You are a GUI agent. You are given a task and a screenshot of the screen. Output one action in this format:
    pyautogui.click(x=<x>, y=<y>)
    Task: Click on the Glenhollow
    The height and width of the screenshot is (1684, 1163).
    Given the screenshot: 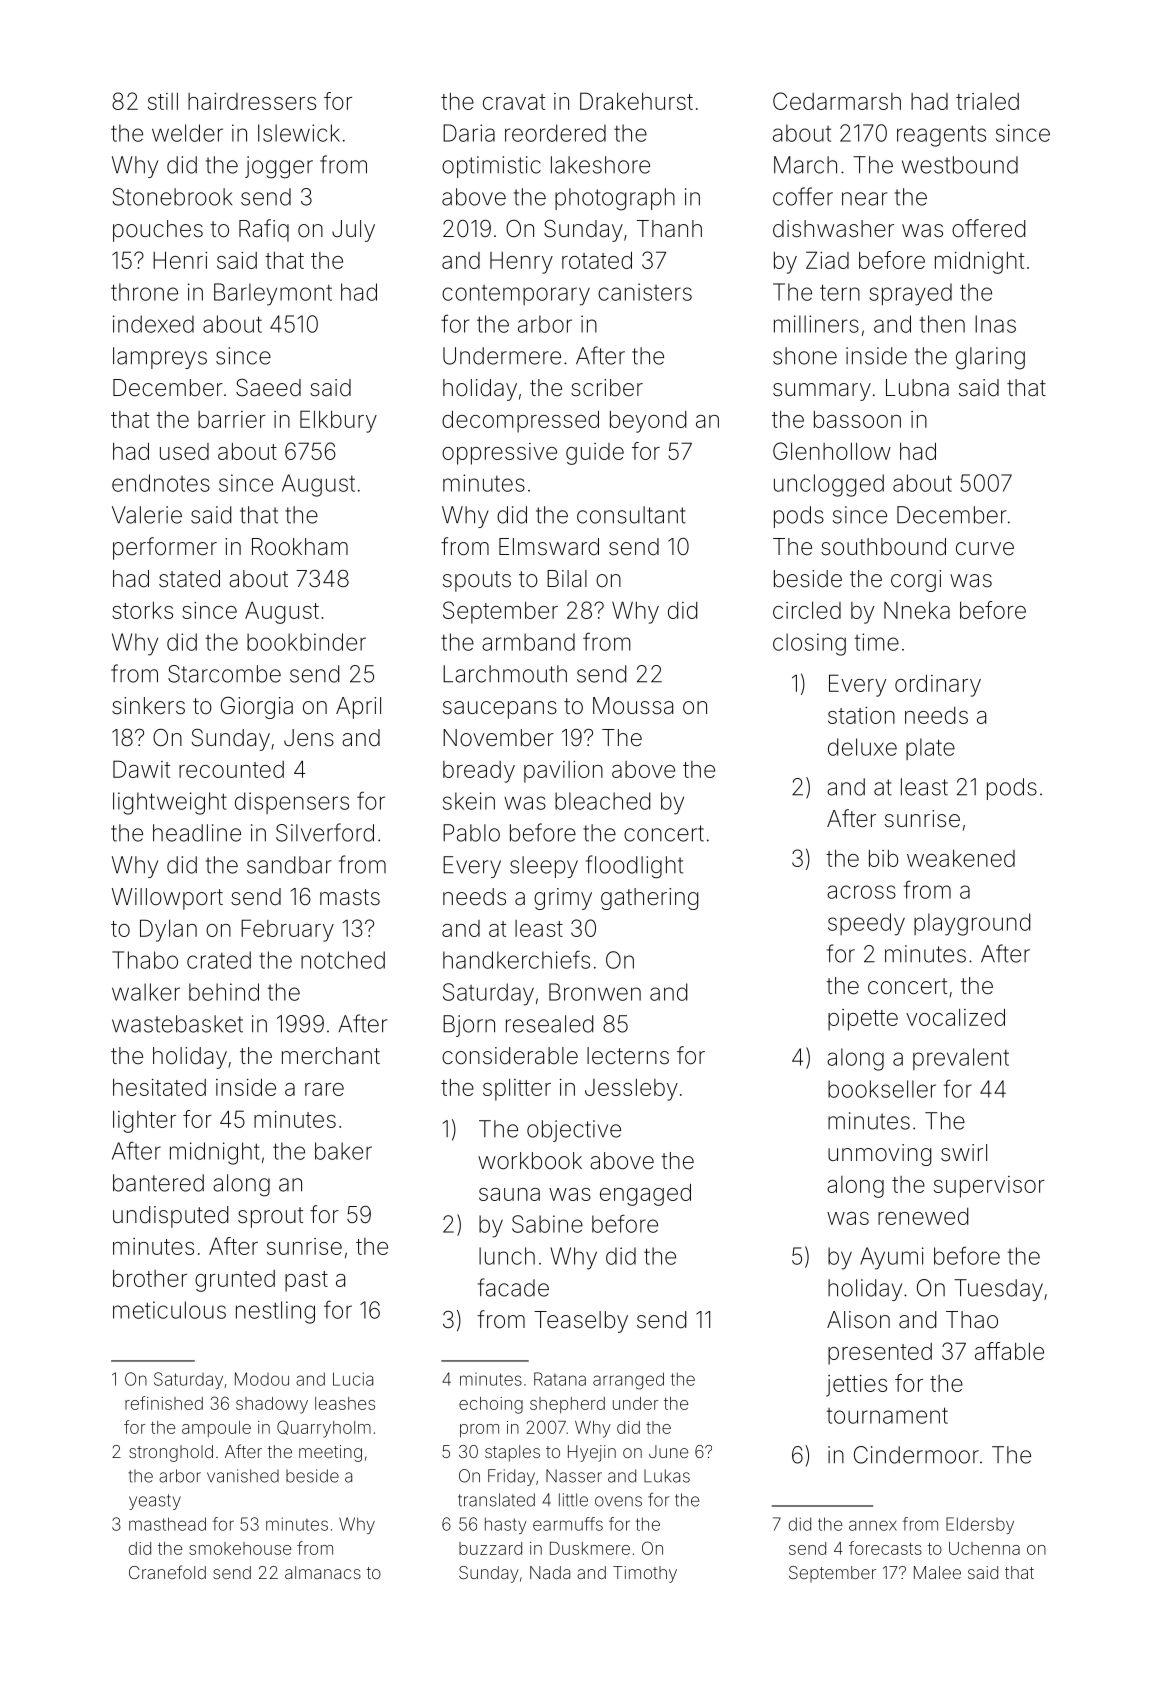 What is the action you would take?
    pyautogui.click(x=832, y=451)
